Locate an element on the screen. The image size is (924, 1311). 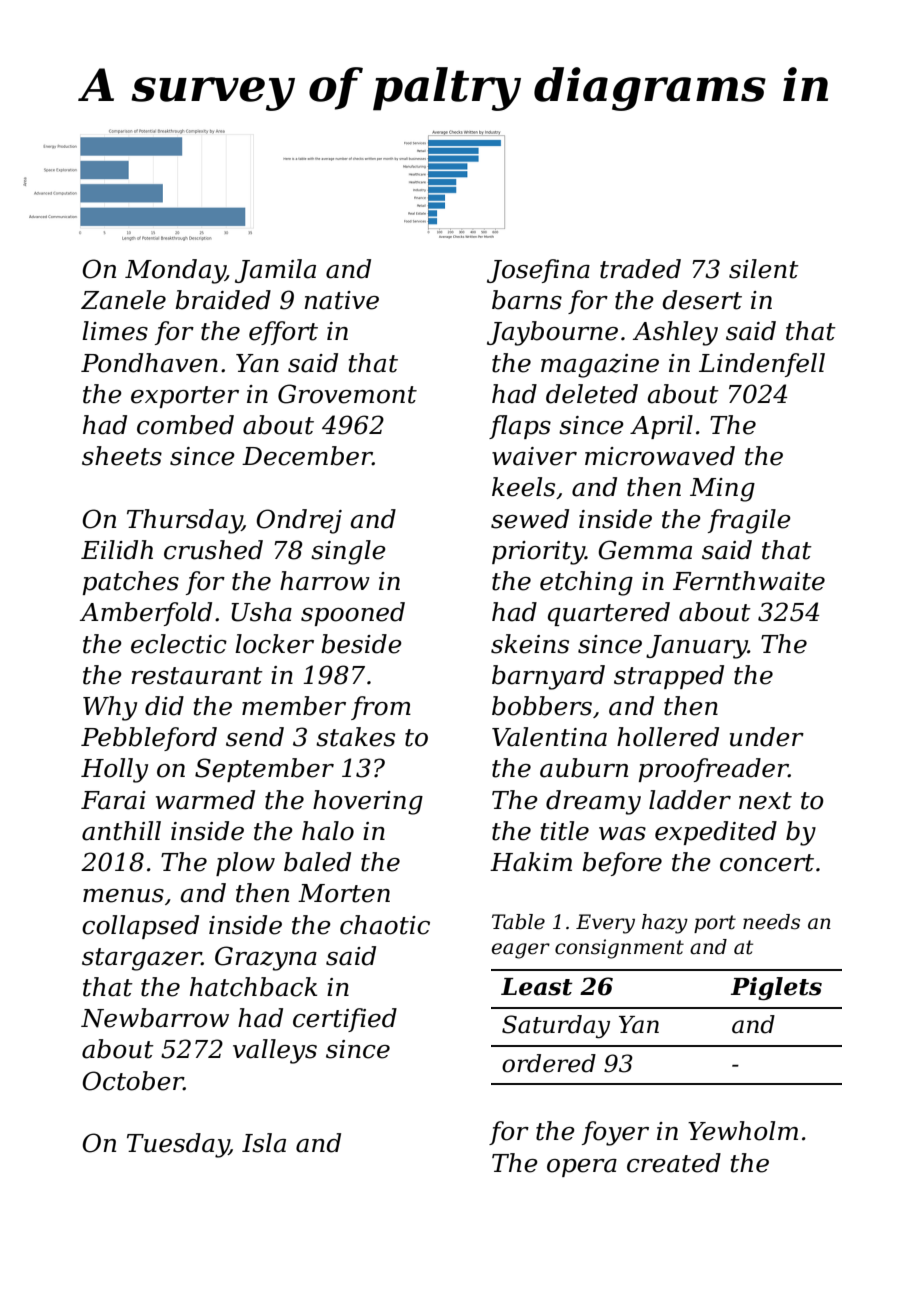
ordered is located at coordinates (549, 1063).
